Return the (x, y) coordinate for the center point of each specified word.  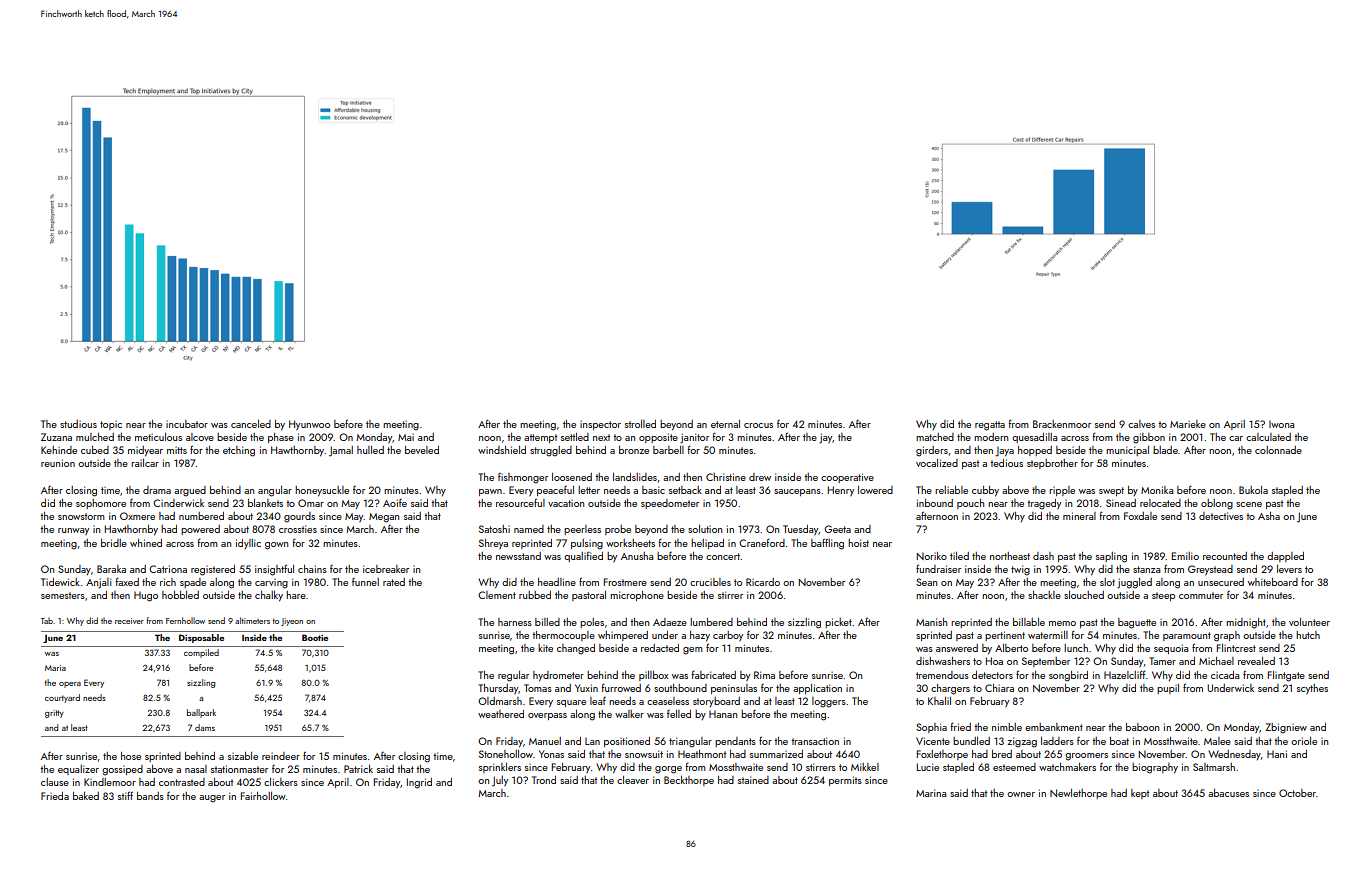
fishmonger (523, 478)
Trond (544, 780)
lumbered (711, 622)
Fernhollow (185, 620)
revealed (1256, 661)
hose (131, 756)
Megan (384, 518)
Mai (406, 437)
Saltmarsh (1214, 767)
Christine (726, 477)
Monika (1157, 490)
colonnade (1278, 450)
